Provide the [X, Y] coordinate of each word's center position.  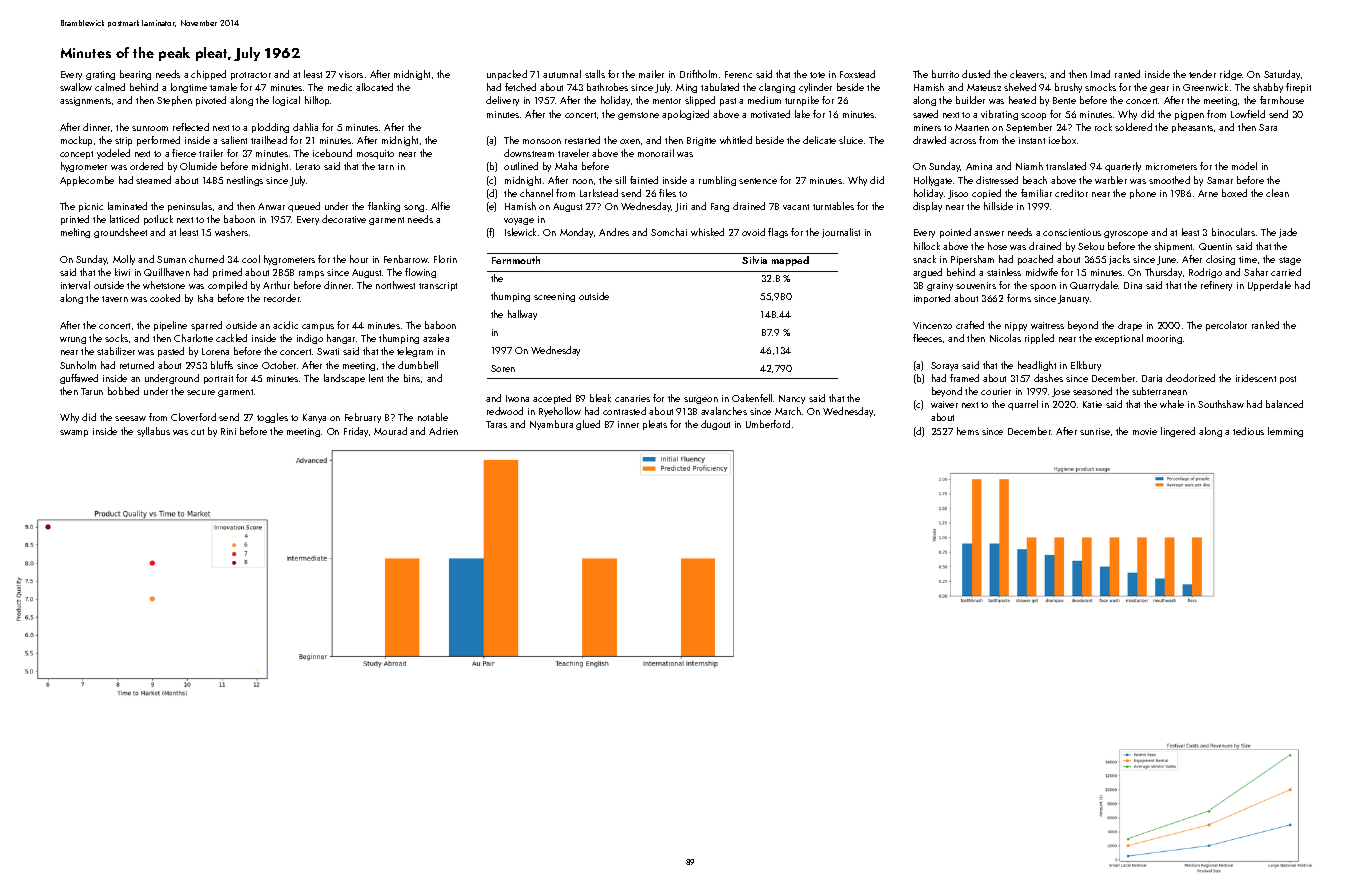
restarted [582, 140]
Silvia [754, 260]
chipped [208, 75]
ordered [146, 166]
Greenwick [1205, 87]
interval [75, 285]
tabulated [720, 87]
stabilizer [116, 351]
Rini [228, 431]
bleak [600, 398]
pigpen [1189, 115]
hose [997, 246]
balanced [1284, 404]
